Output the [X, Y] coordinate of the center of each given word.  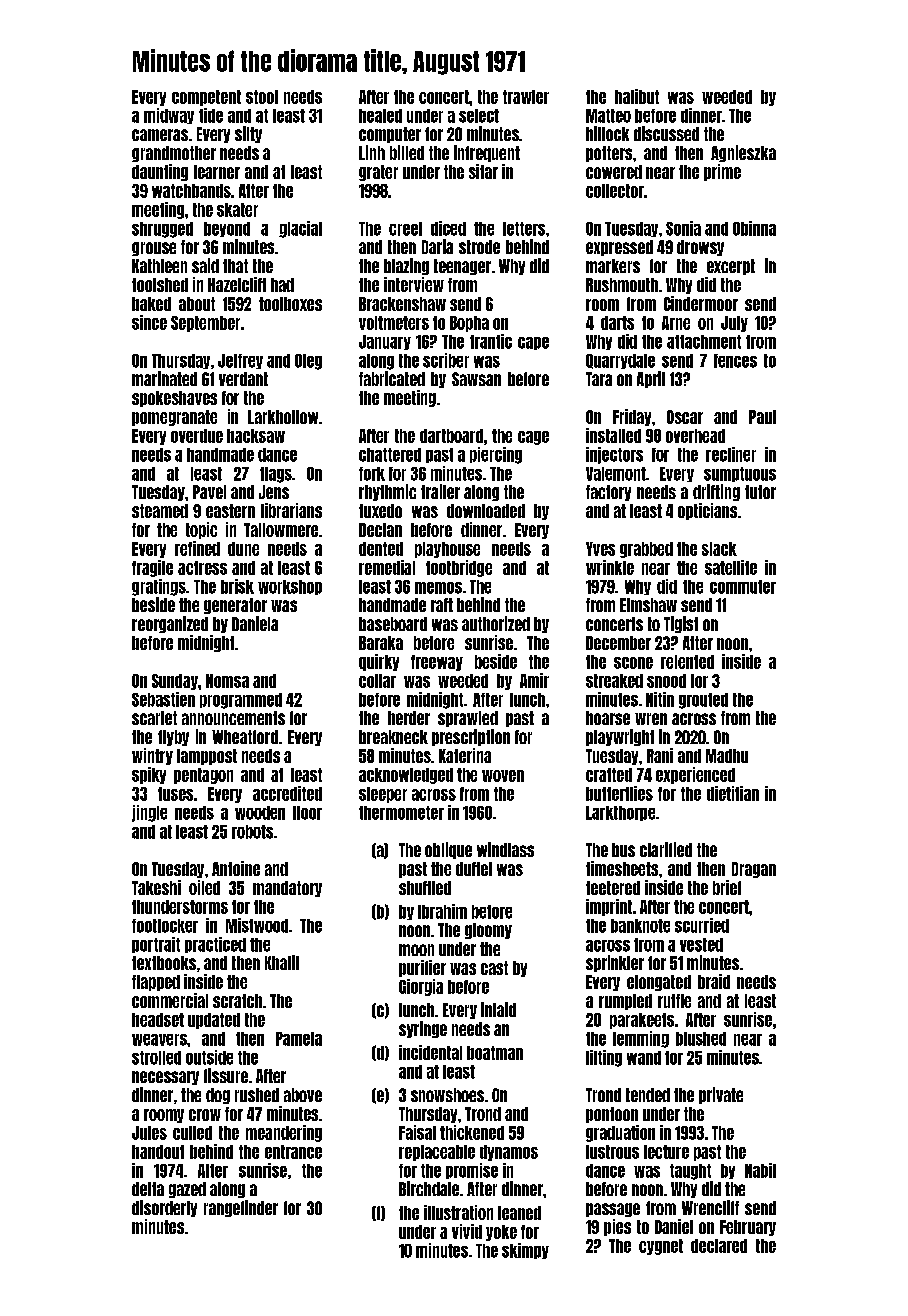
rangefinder [241, 1208]
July [734, 324]
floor [307, 813]
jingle [149, 813]
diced [448, 228]
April [651, 379]
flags [276, 475]
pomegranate [174, 418]
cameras [160, 135]
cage [533, 438]
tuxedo [380, 511]
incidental [430, 1052]
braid [714, 981]
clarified [666, 849]
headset [158, 1020]
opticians [707, 511]
